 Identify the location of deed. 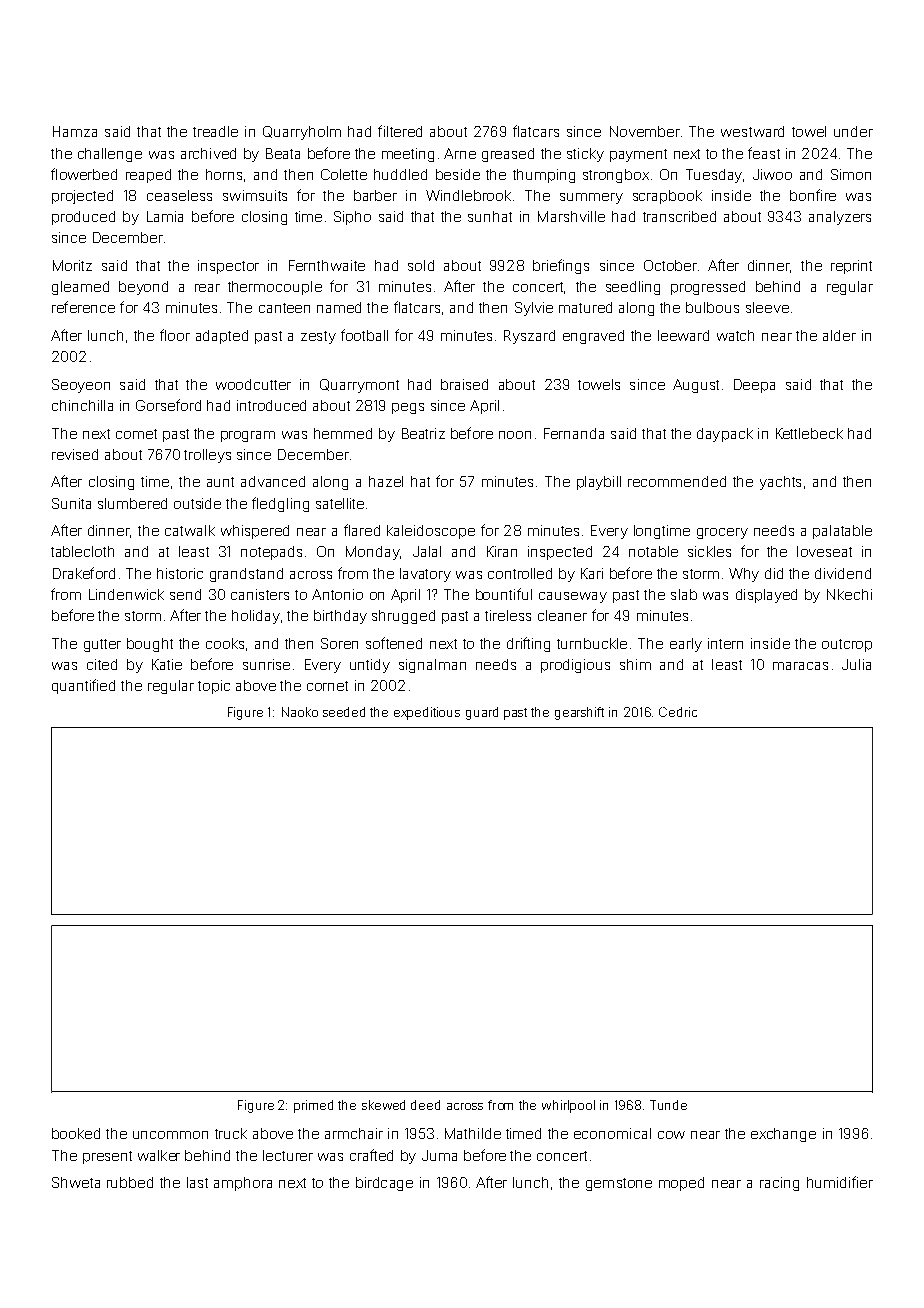
(425, 1105).
